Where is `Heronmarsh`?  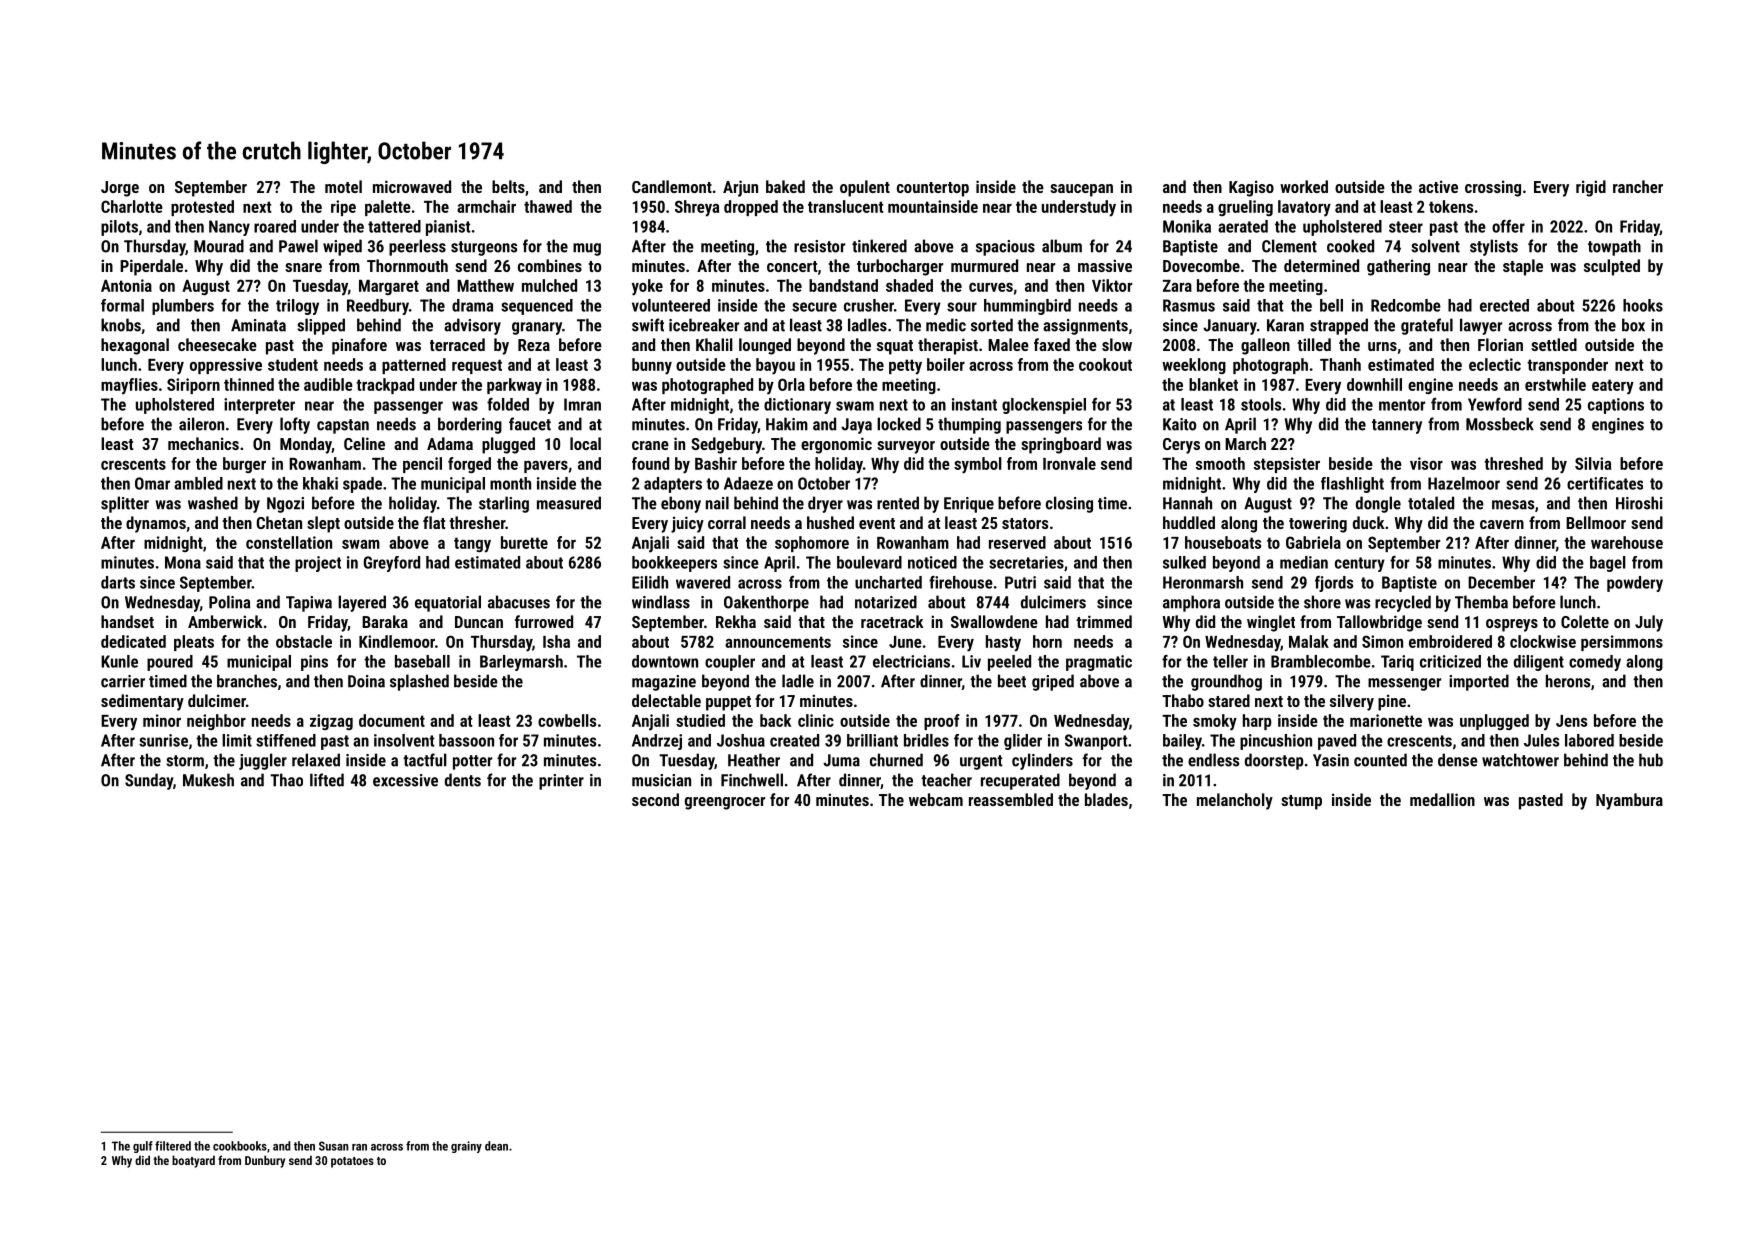 Heronmarsh is located at coordinates (1203, 582).
